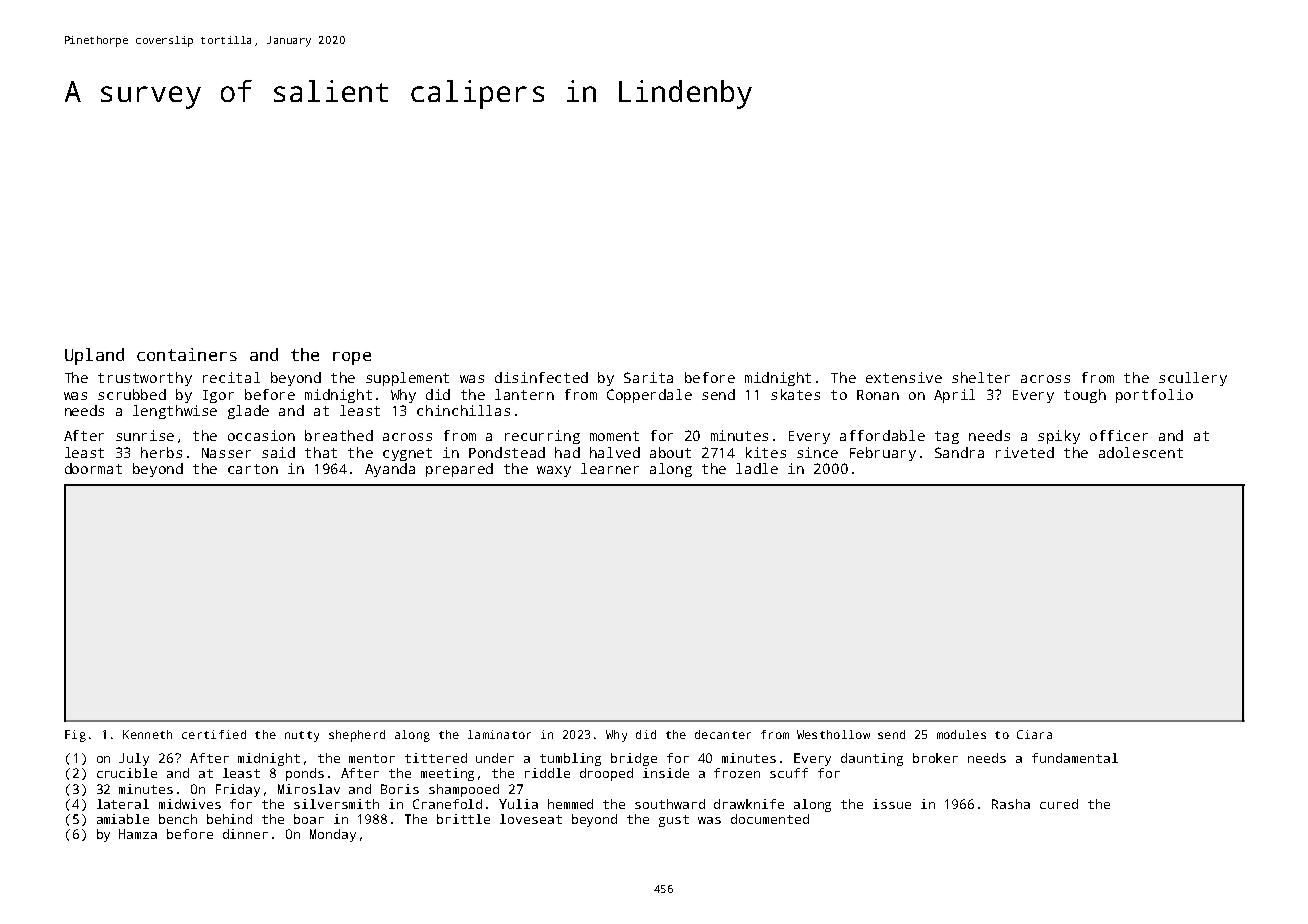 The width and height of the screenshot is (1308, 924). I want to click on containers, so click(187, 354).
